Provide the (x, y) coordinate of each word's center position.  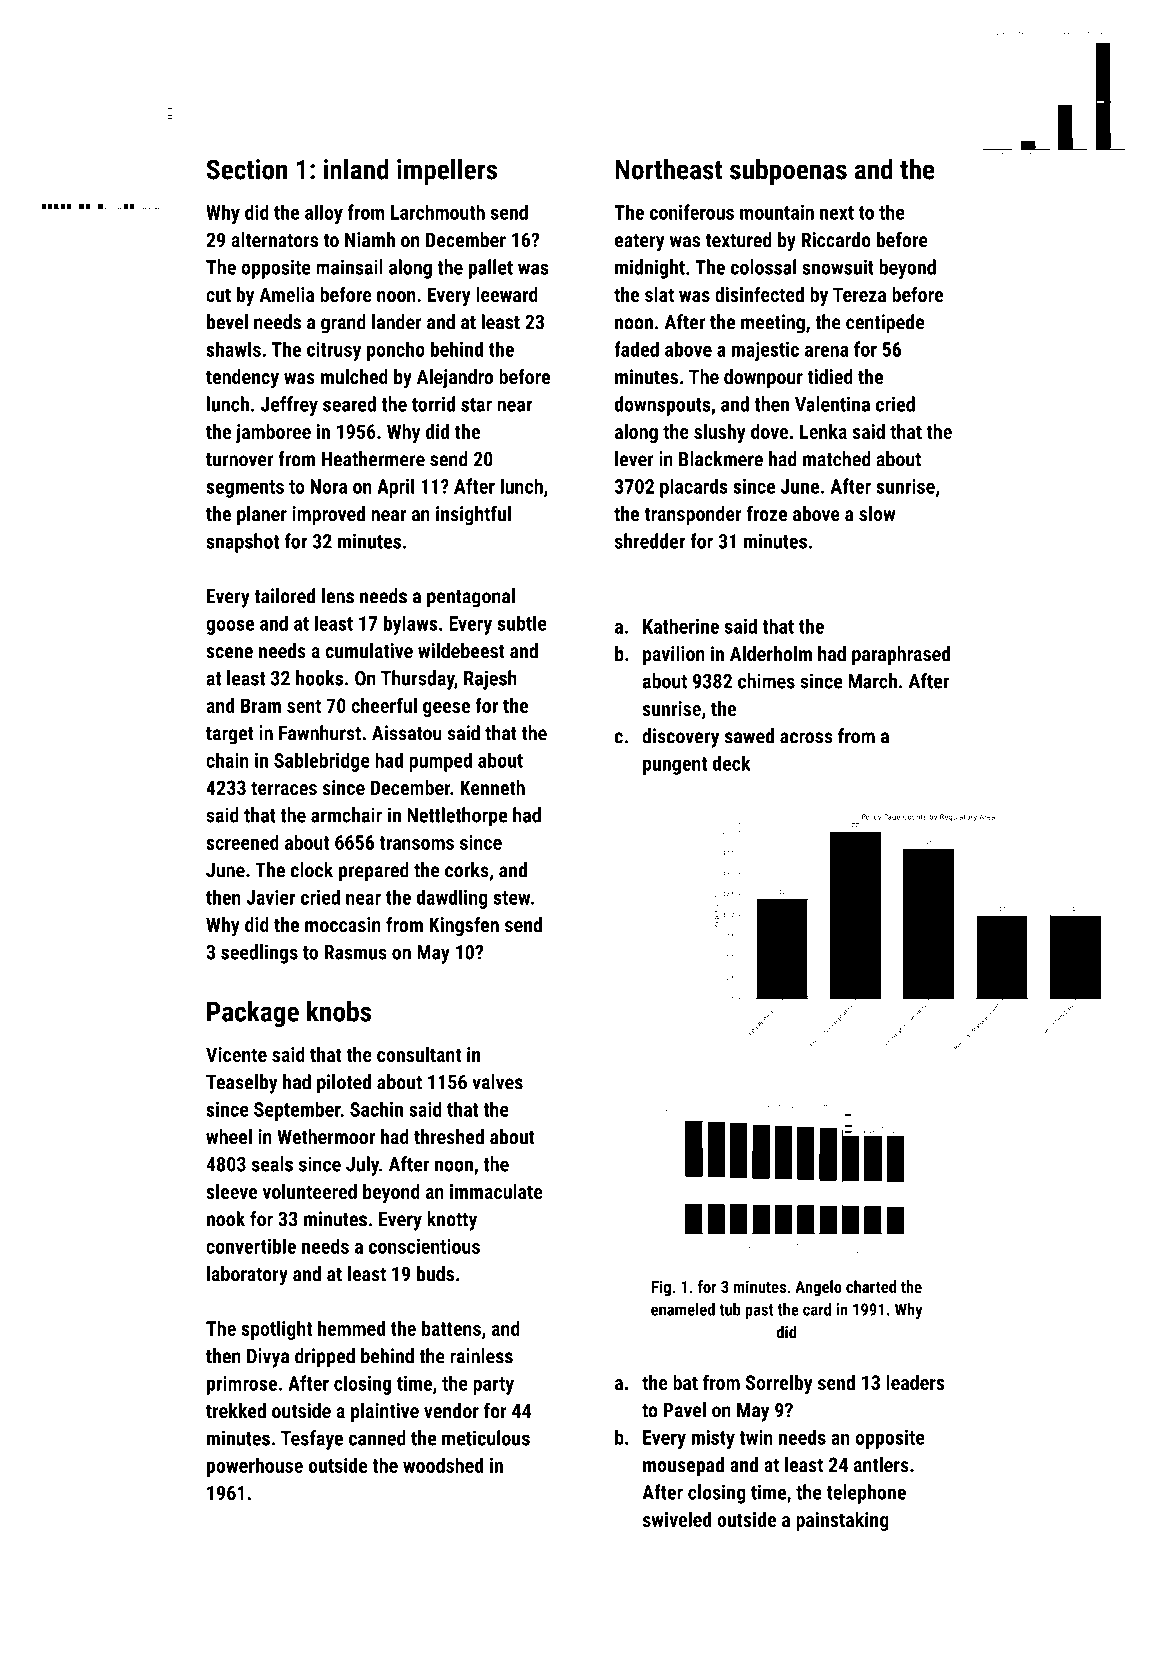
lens (338, 596)
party (493, 1386)
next (837, 213)
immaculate (496, 1191)
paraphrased (901, 655)
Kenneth (492, 787)
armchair (346, 815)
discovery (680, 738)
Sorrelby (779, 1384)
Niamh (370, 240)
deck (732, 763)
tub (730, 1309)
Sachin (376, 1109)
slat (659, 294)
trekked (236, 1410)
